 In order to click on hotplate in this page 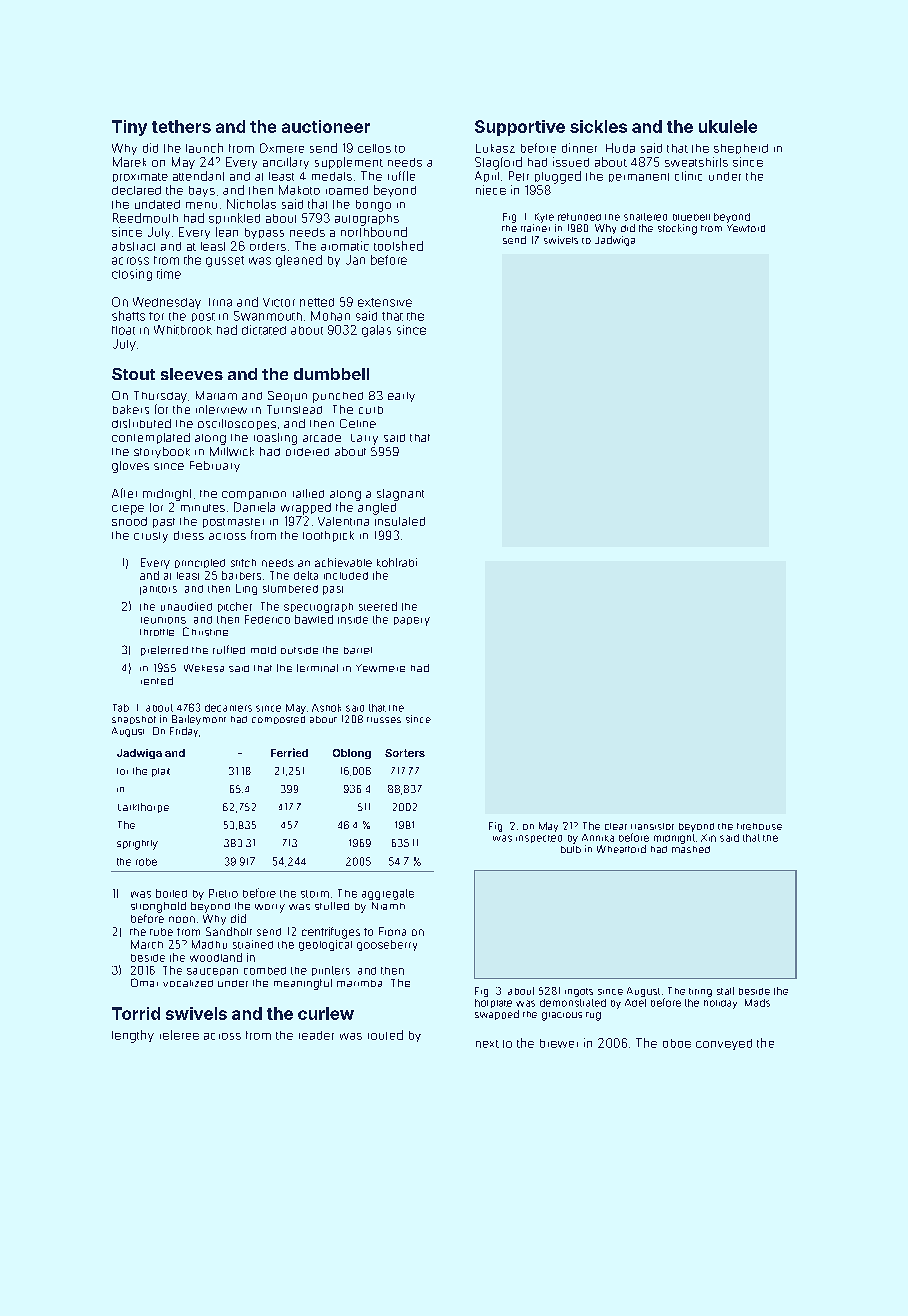, I will do `click(493, 1003)`.
